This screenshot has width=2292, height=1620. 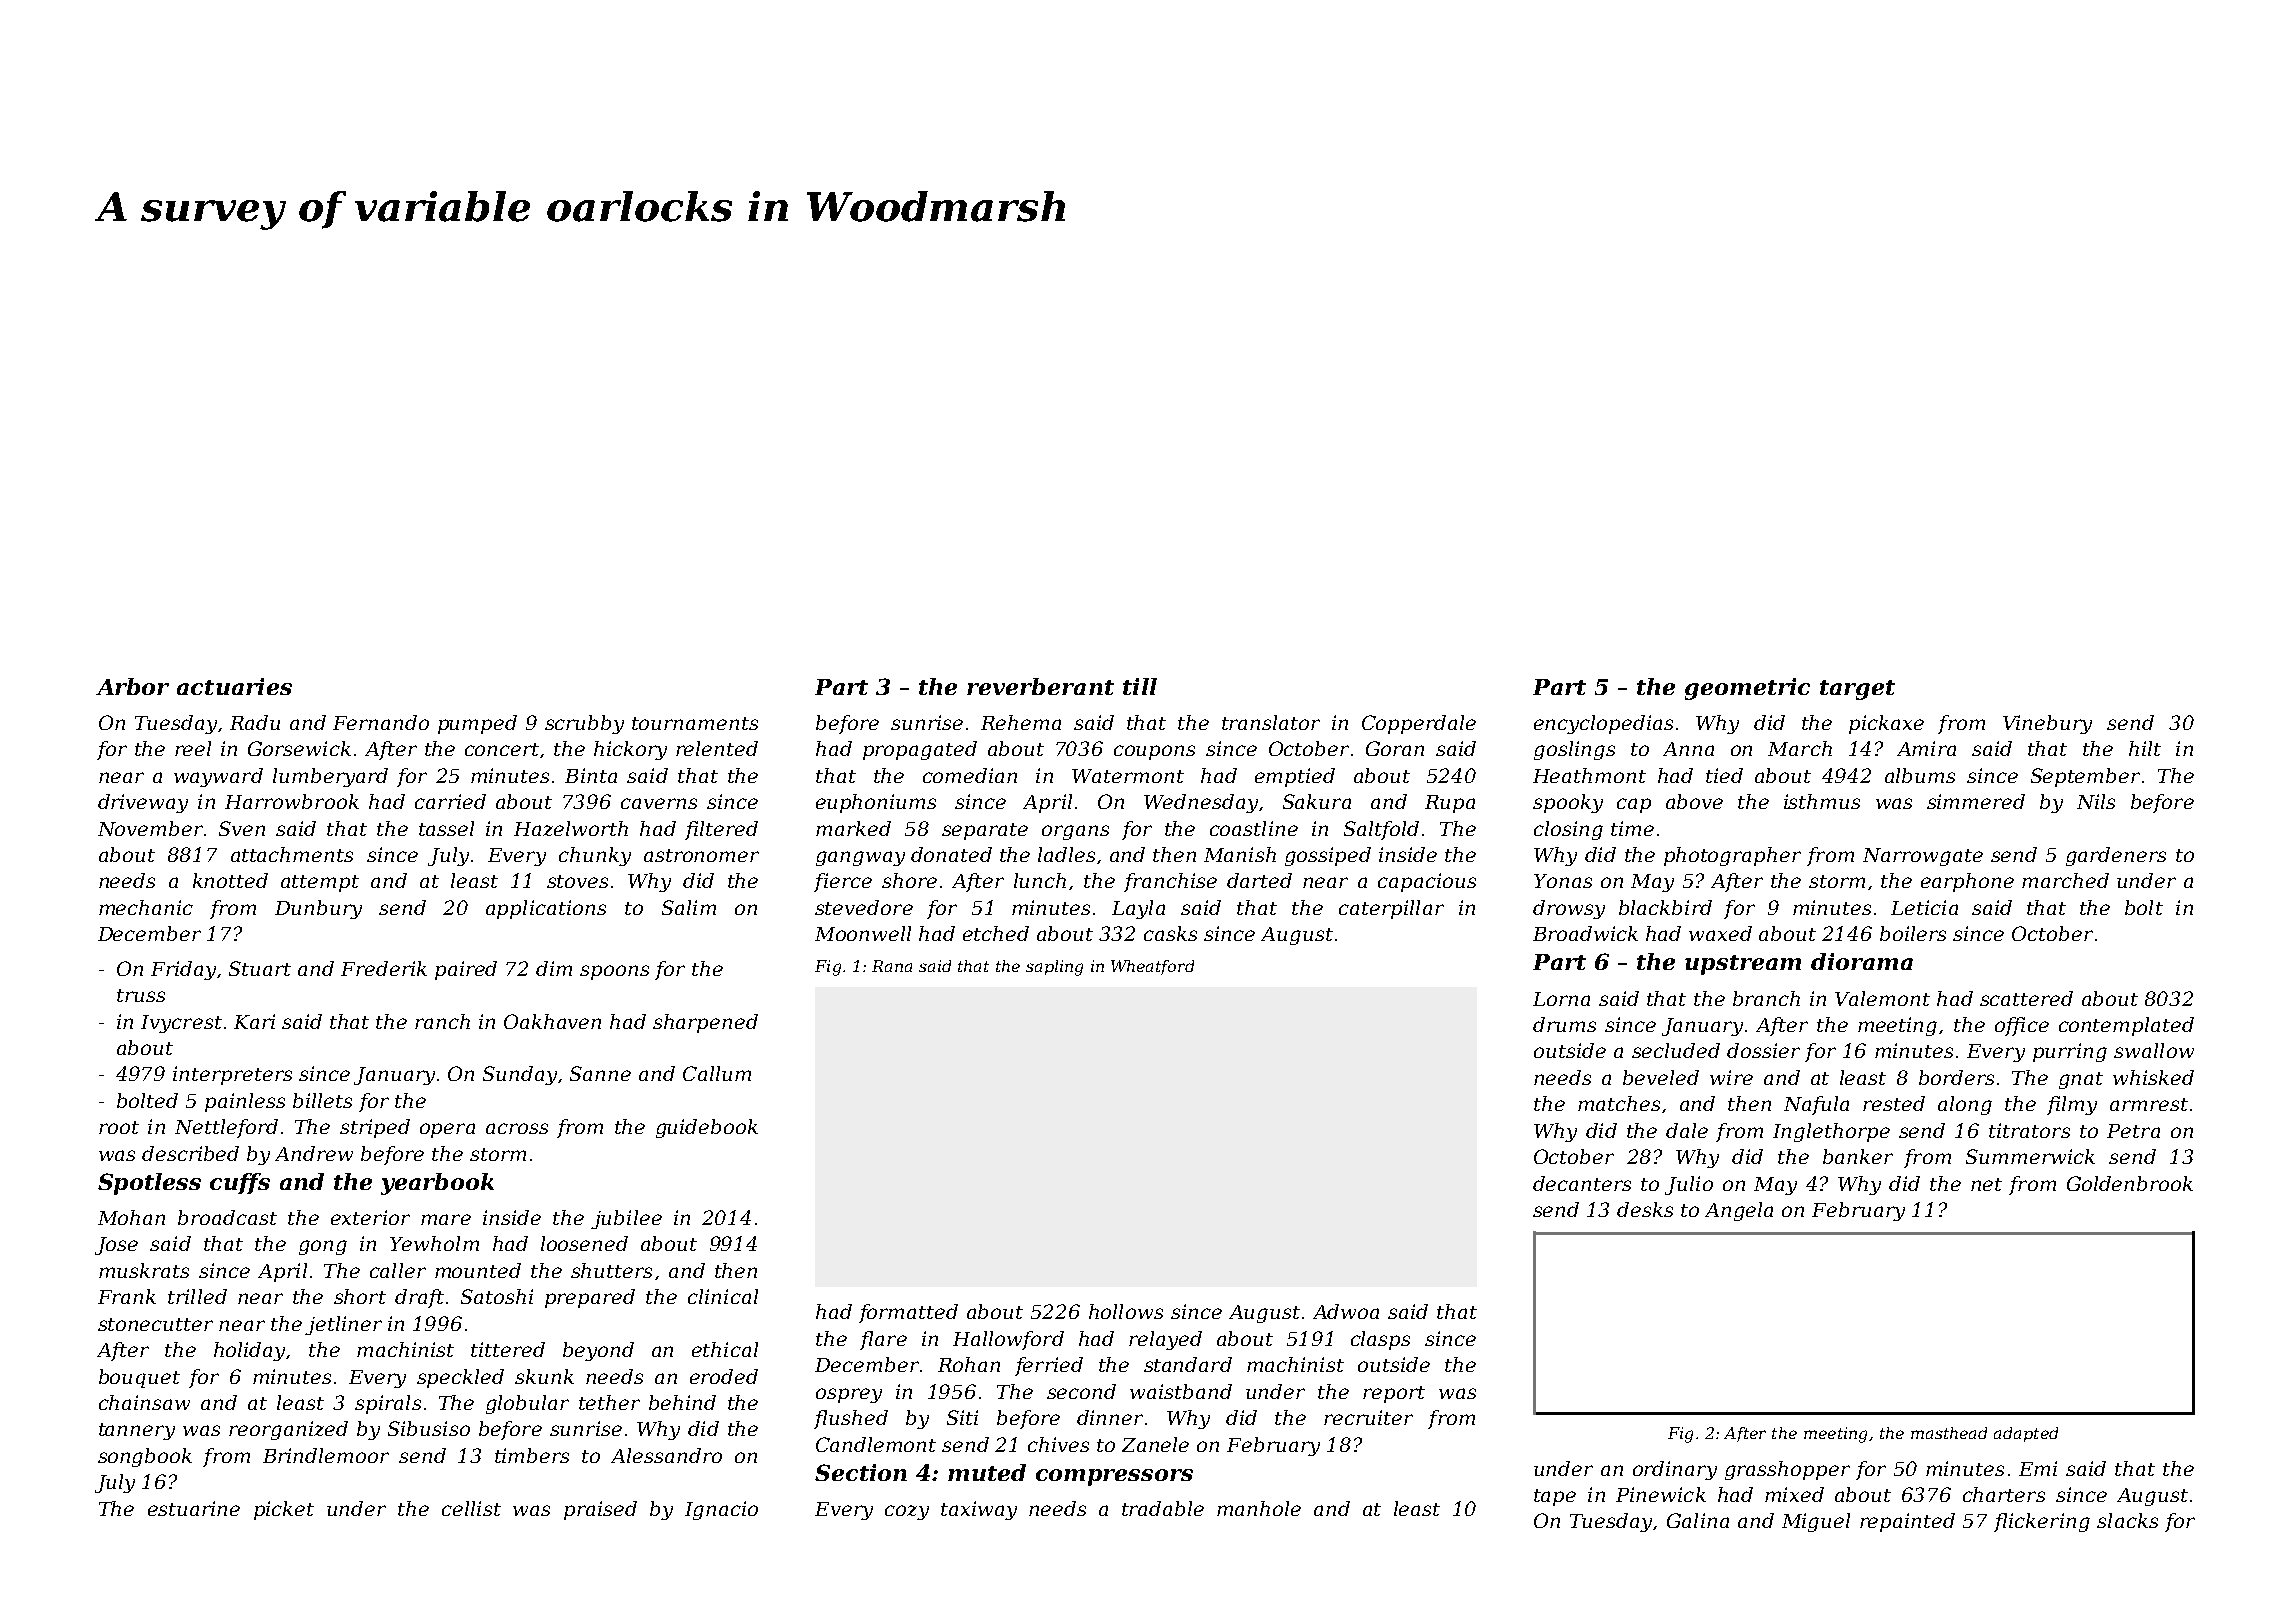 What do you see at coordinates (1380, 1340) in the screenshot?
I see `clasps` at bounding box center [1380, 1340].
